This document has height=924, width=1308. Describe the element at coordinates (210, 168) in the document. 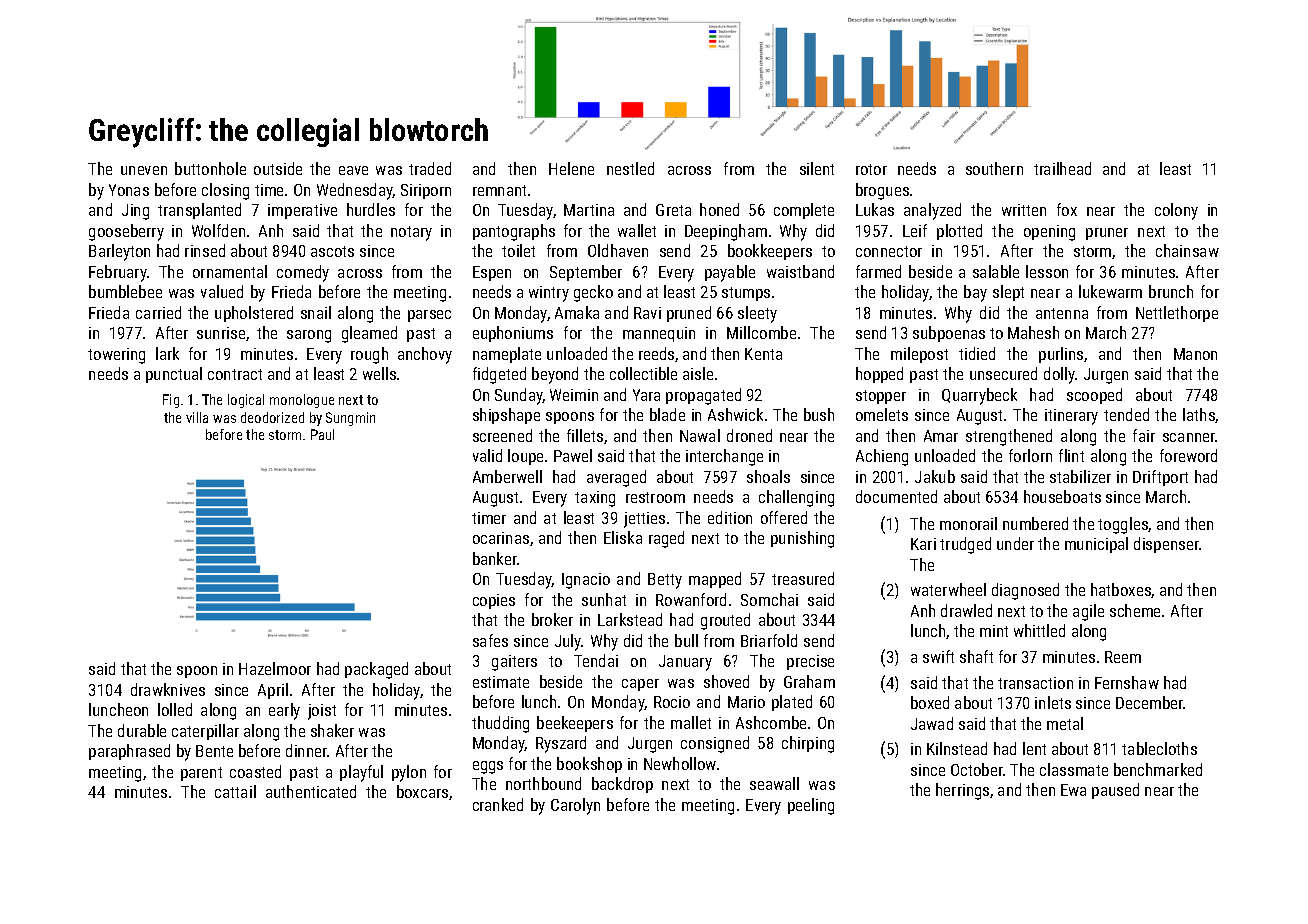

I see `buttonhole` at that location.
